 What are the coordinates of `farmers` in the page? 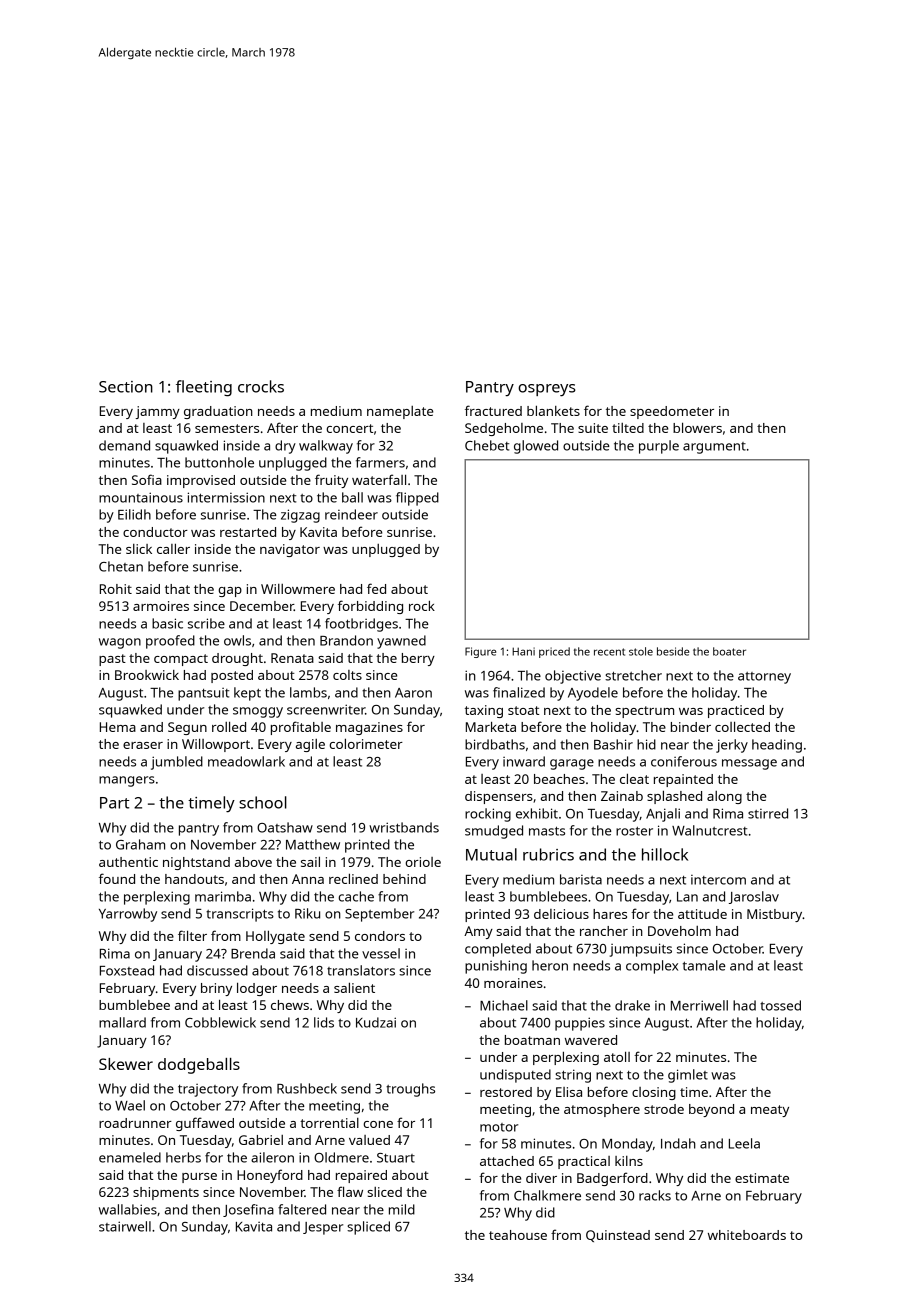 It's located at (380, 462).
